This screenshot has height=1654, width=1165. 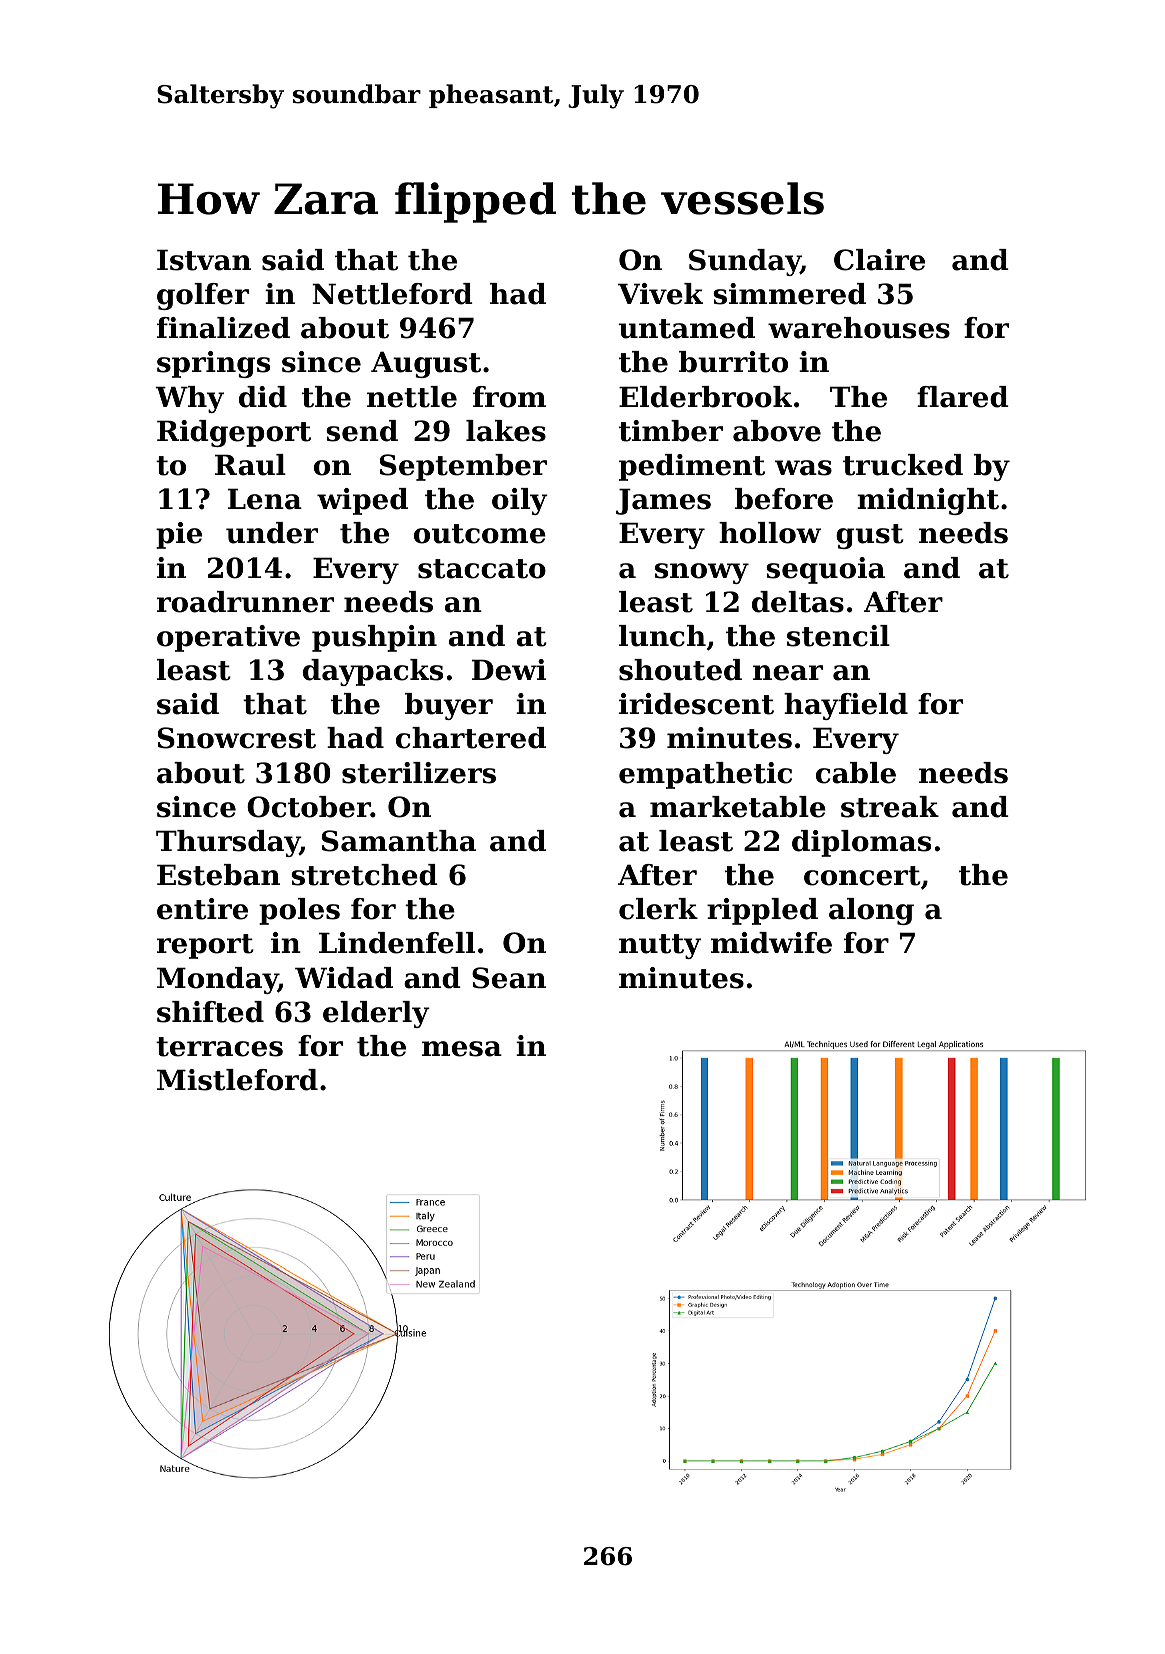 I want to click on trucked, so click(x=903, y=465).
